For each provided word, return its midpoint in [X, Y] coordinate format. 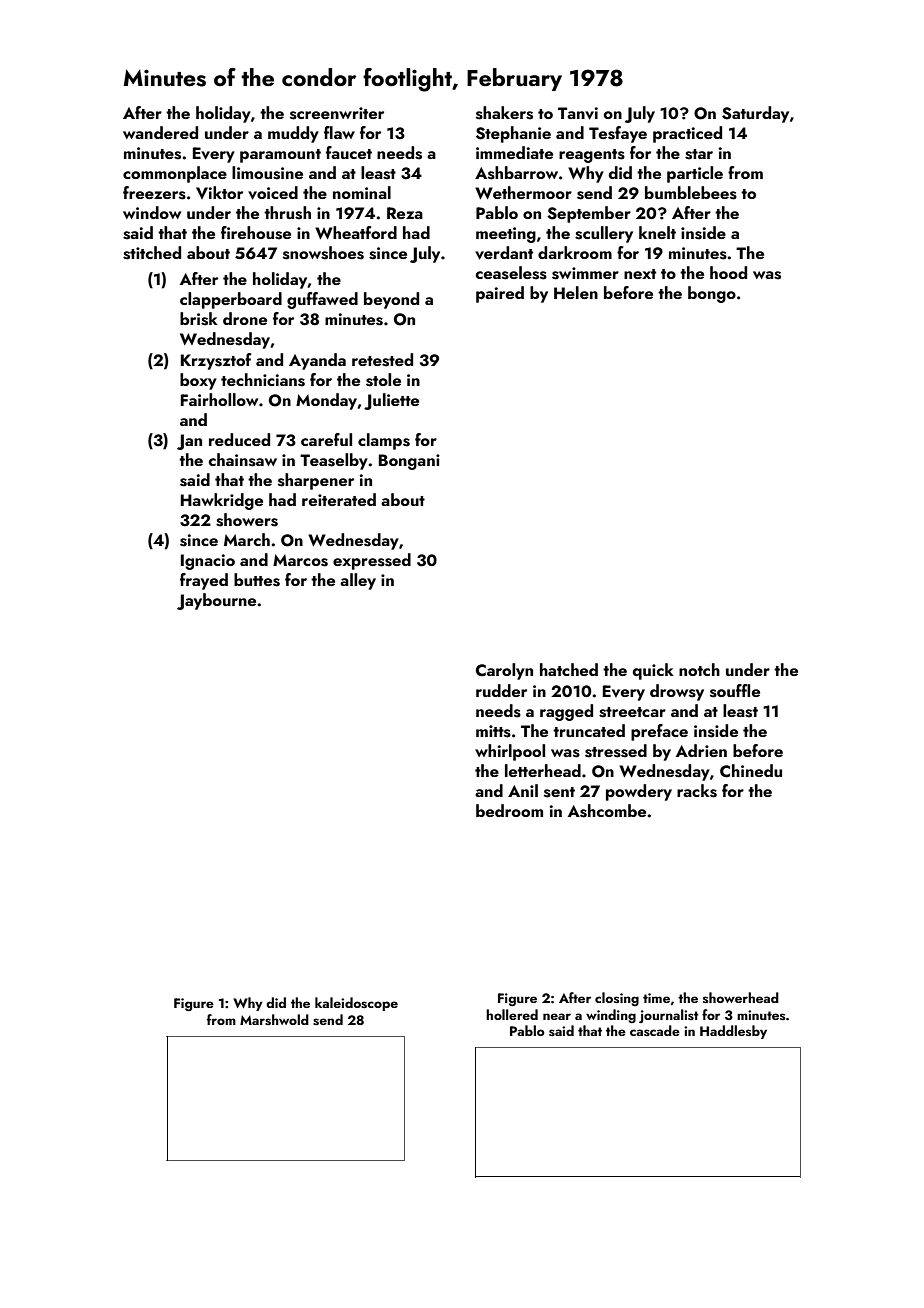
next [640, 274]
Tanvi [578, 113]
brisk [199, 319]
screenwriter [337, 113]
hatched [569, 669]
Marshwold [274, 1019]
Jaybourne [216, 601]
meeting [506, 235]
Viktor [219, 192]
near [557, 1016]
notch [699, 669]
